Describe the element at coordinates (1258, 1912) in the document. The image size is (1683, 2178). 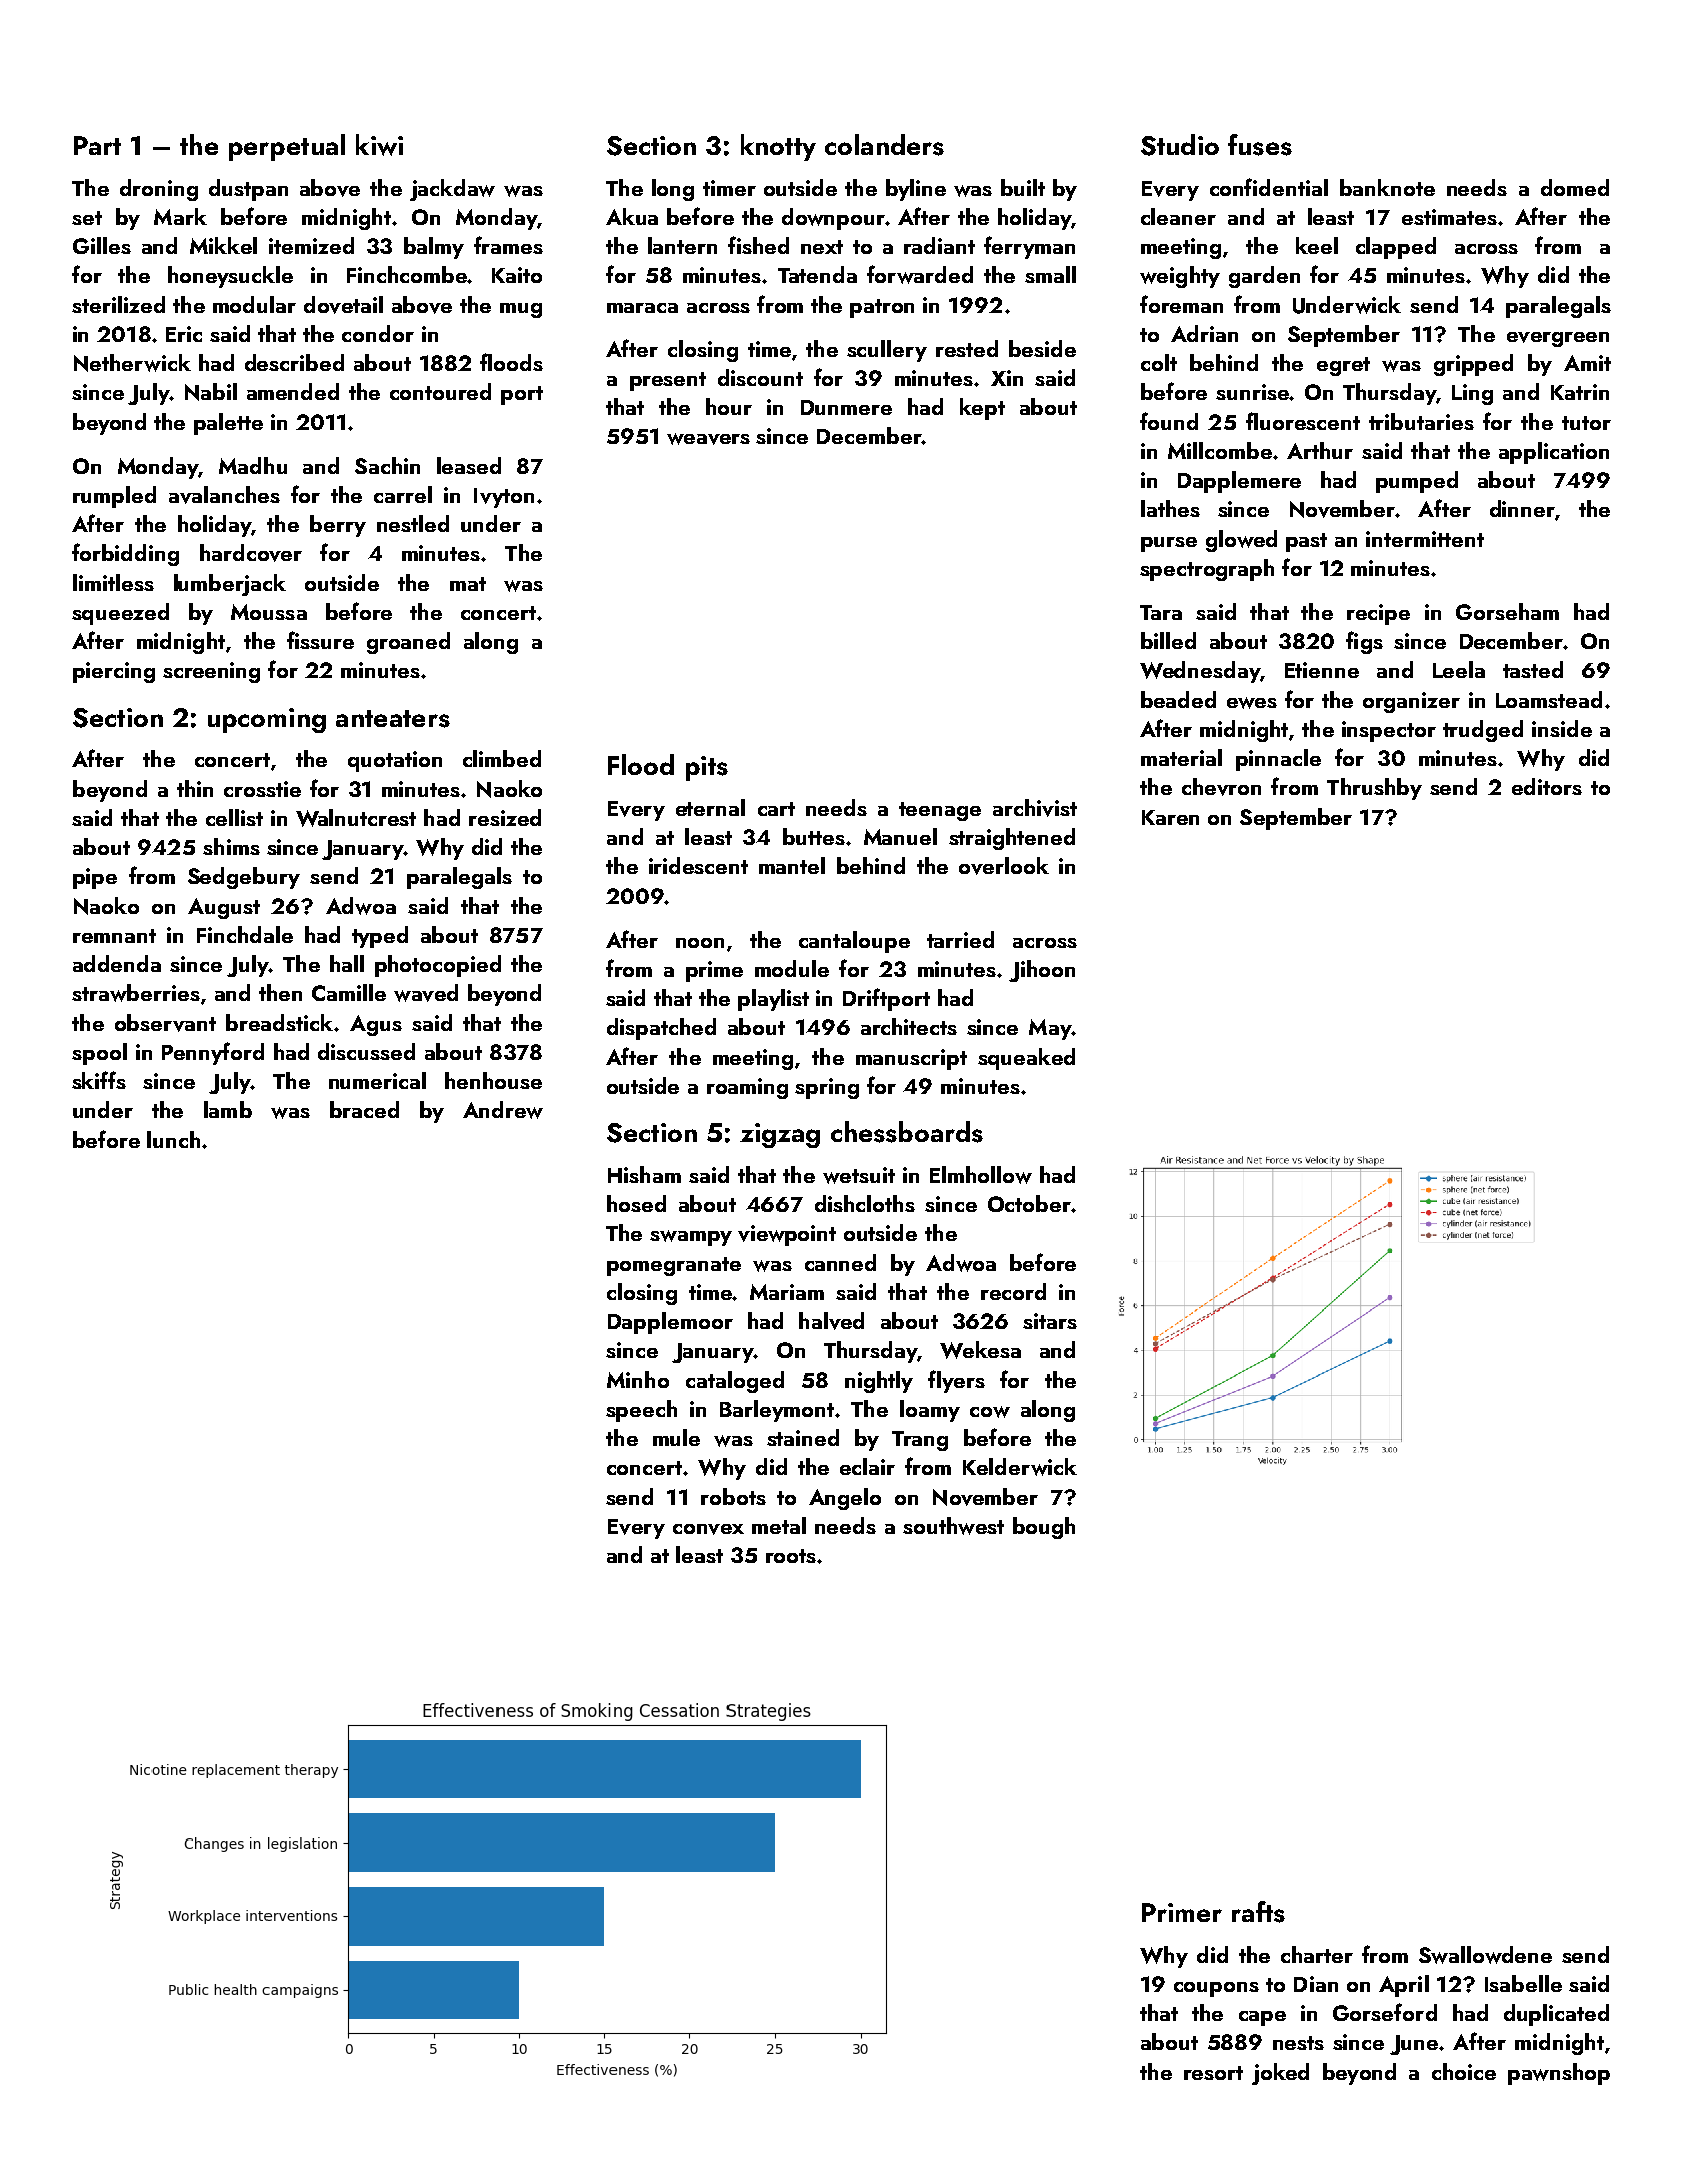
I see `rafts` at that location.
